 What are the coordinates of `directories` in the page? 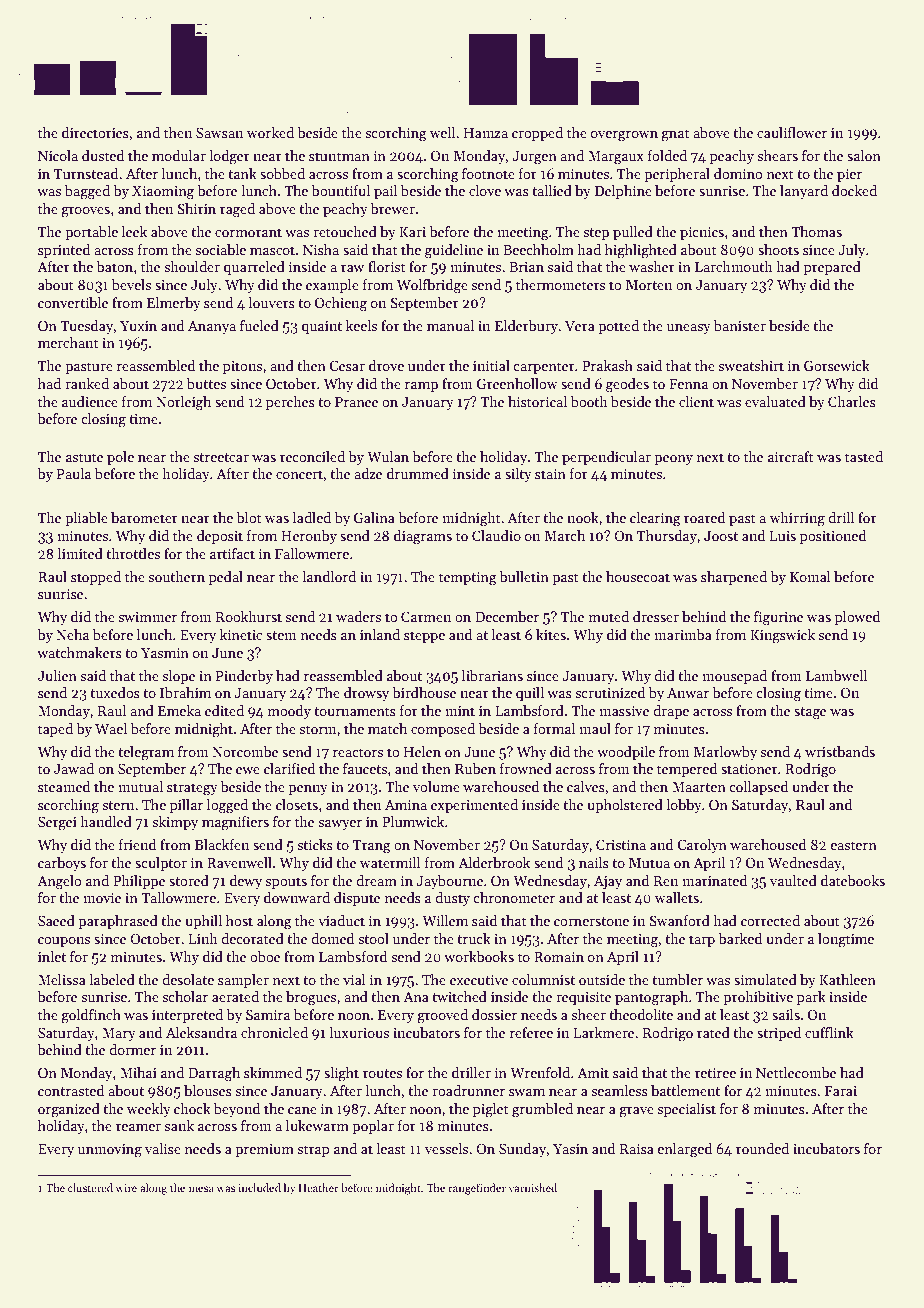 It's located at (95, 132).
